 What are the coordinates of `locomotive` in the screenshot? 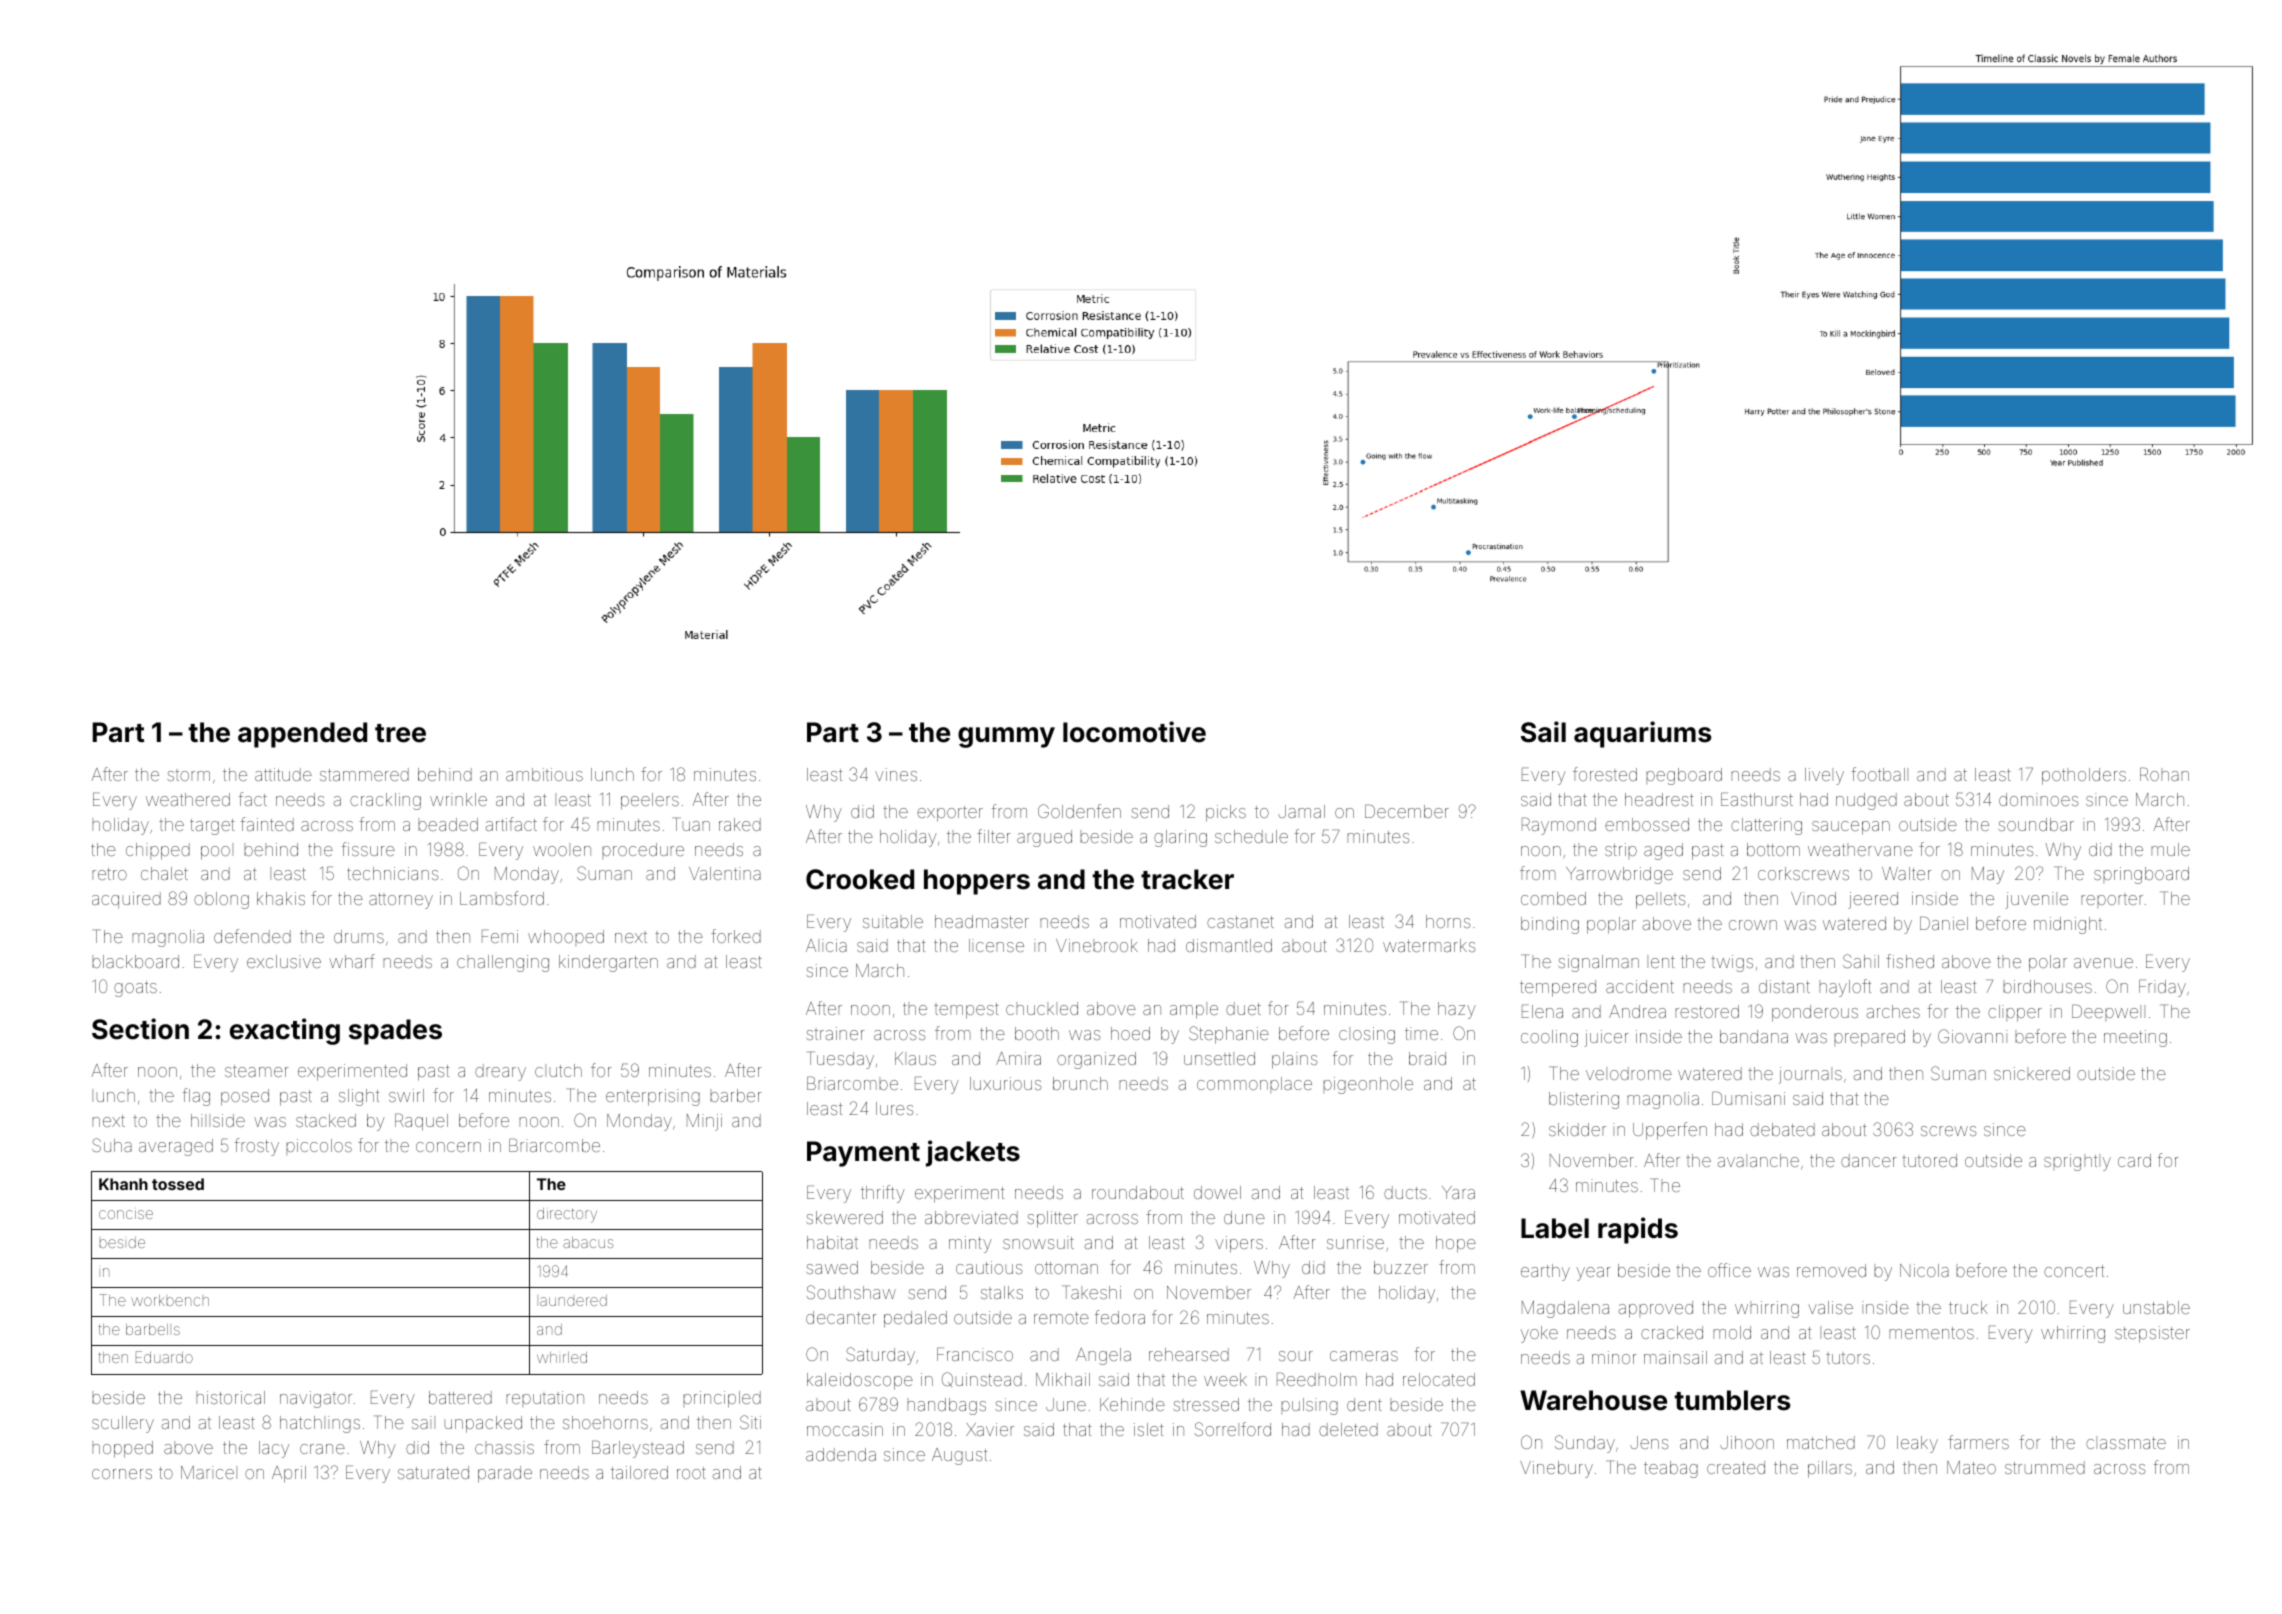 It's located at (1134, 732).
